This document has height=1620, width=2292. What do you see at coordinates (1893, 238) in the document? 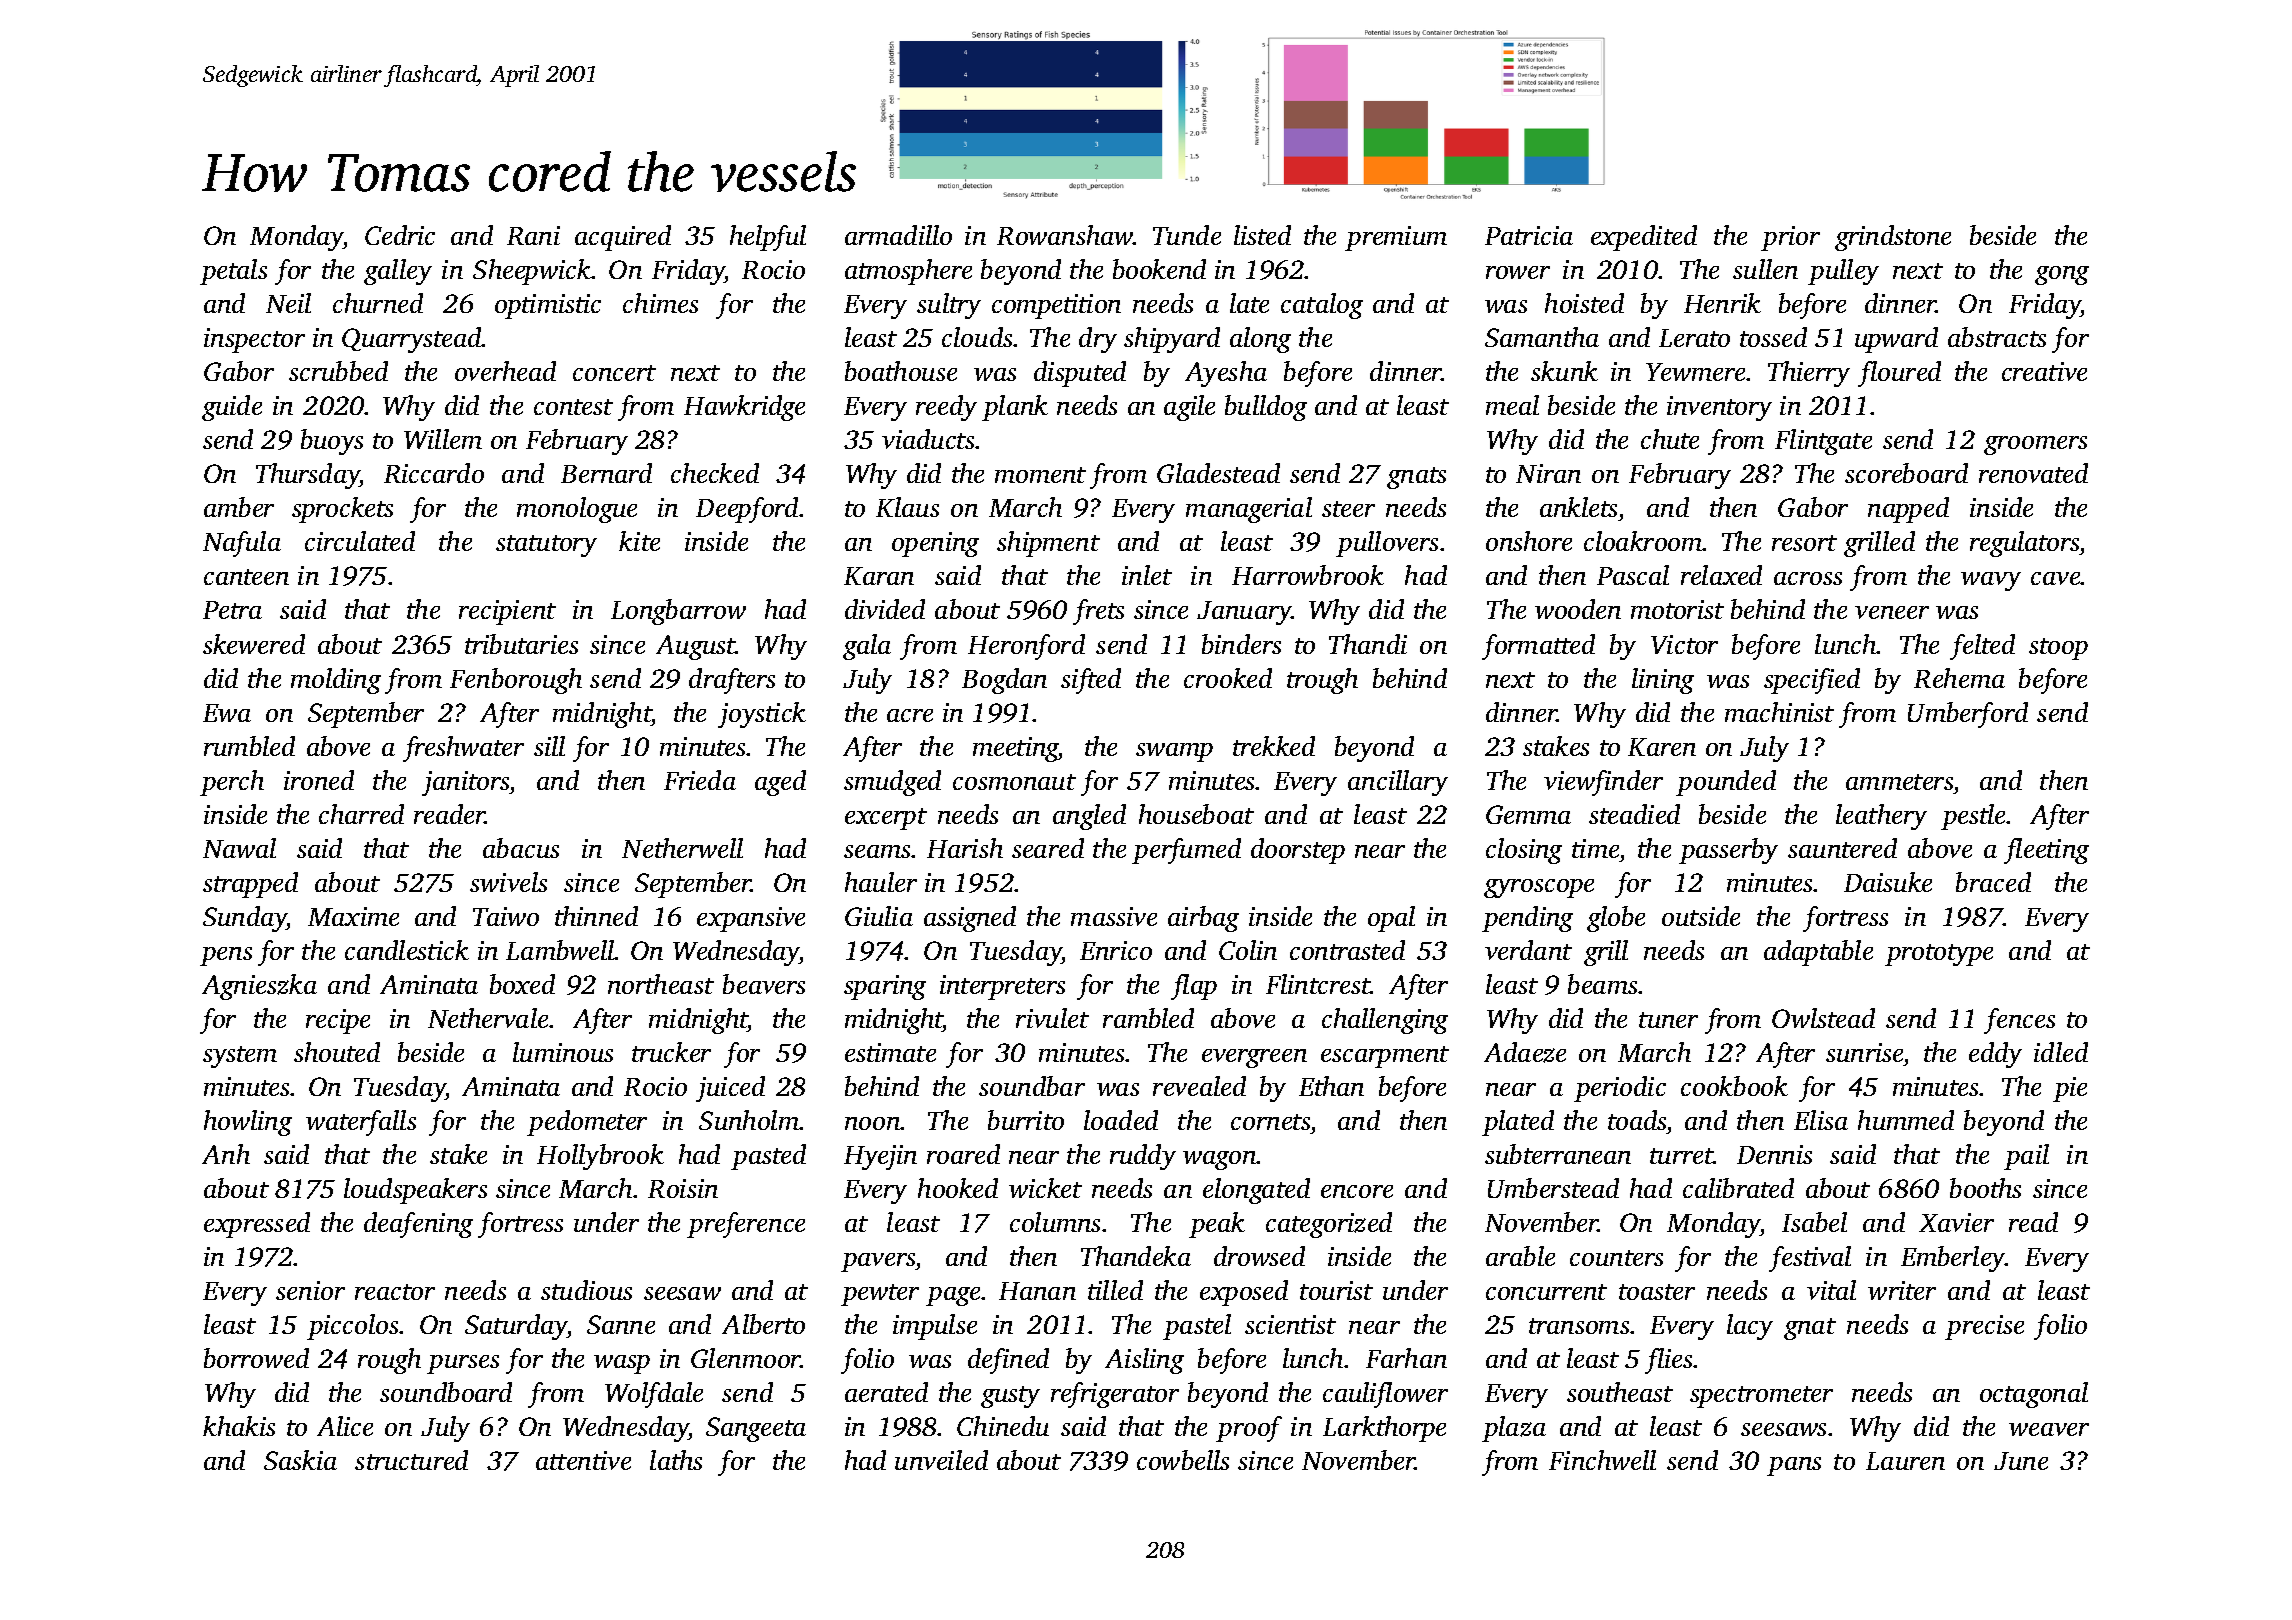
I see `grindstone` at bounding box center [1893, 238].
